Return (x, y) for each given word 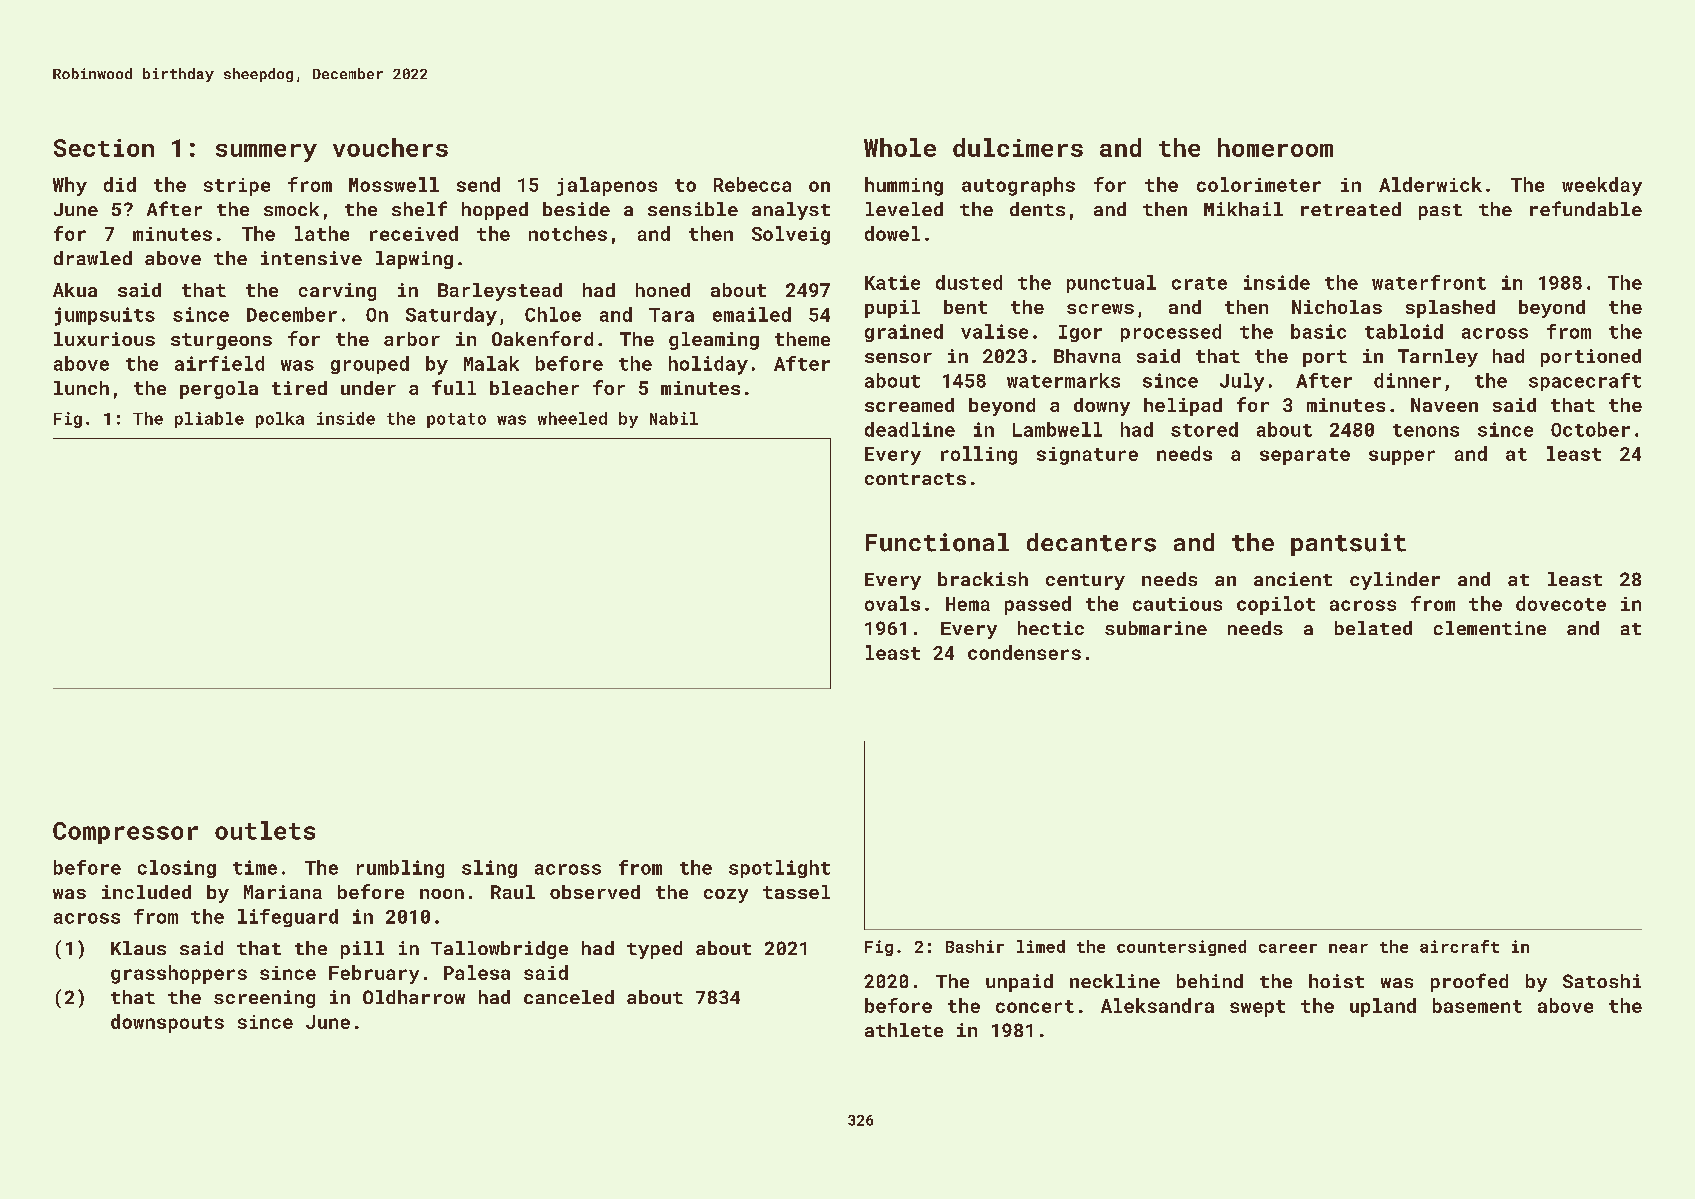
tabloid (1404, 331)
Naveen (1444, 405)
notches (568, 233)
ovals (892, 603)
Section (104, 148)
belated (1373, 628)
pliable (209, 420)
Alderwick (1430, 184)
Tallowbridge (499, 950)
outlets (265, 830)
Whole (900, 147)
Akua (75, 290)
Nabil (674, 418)
